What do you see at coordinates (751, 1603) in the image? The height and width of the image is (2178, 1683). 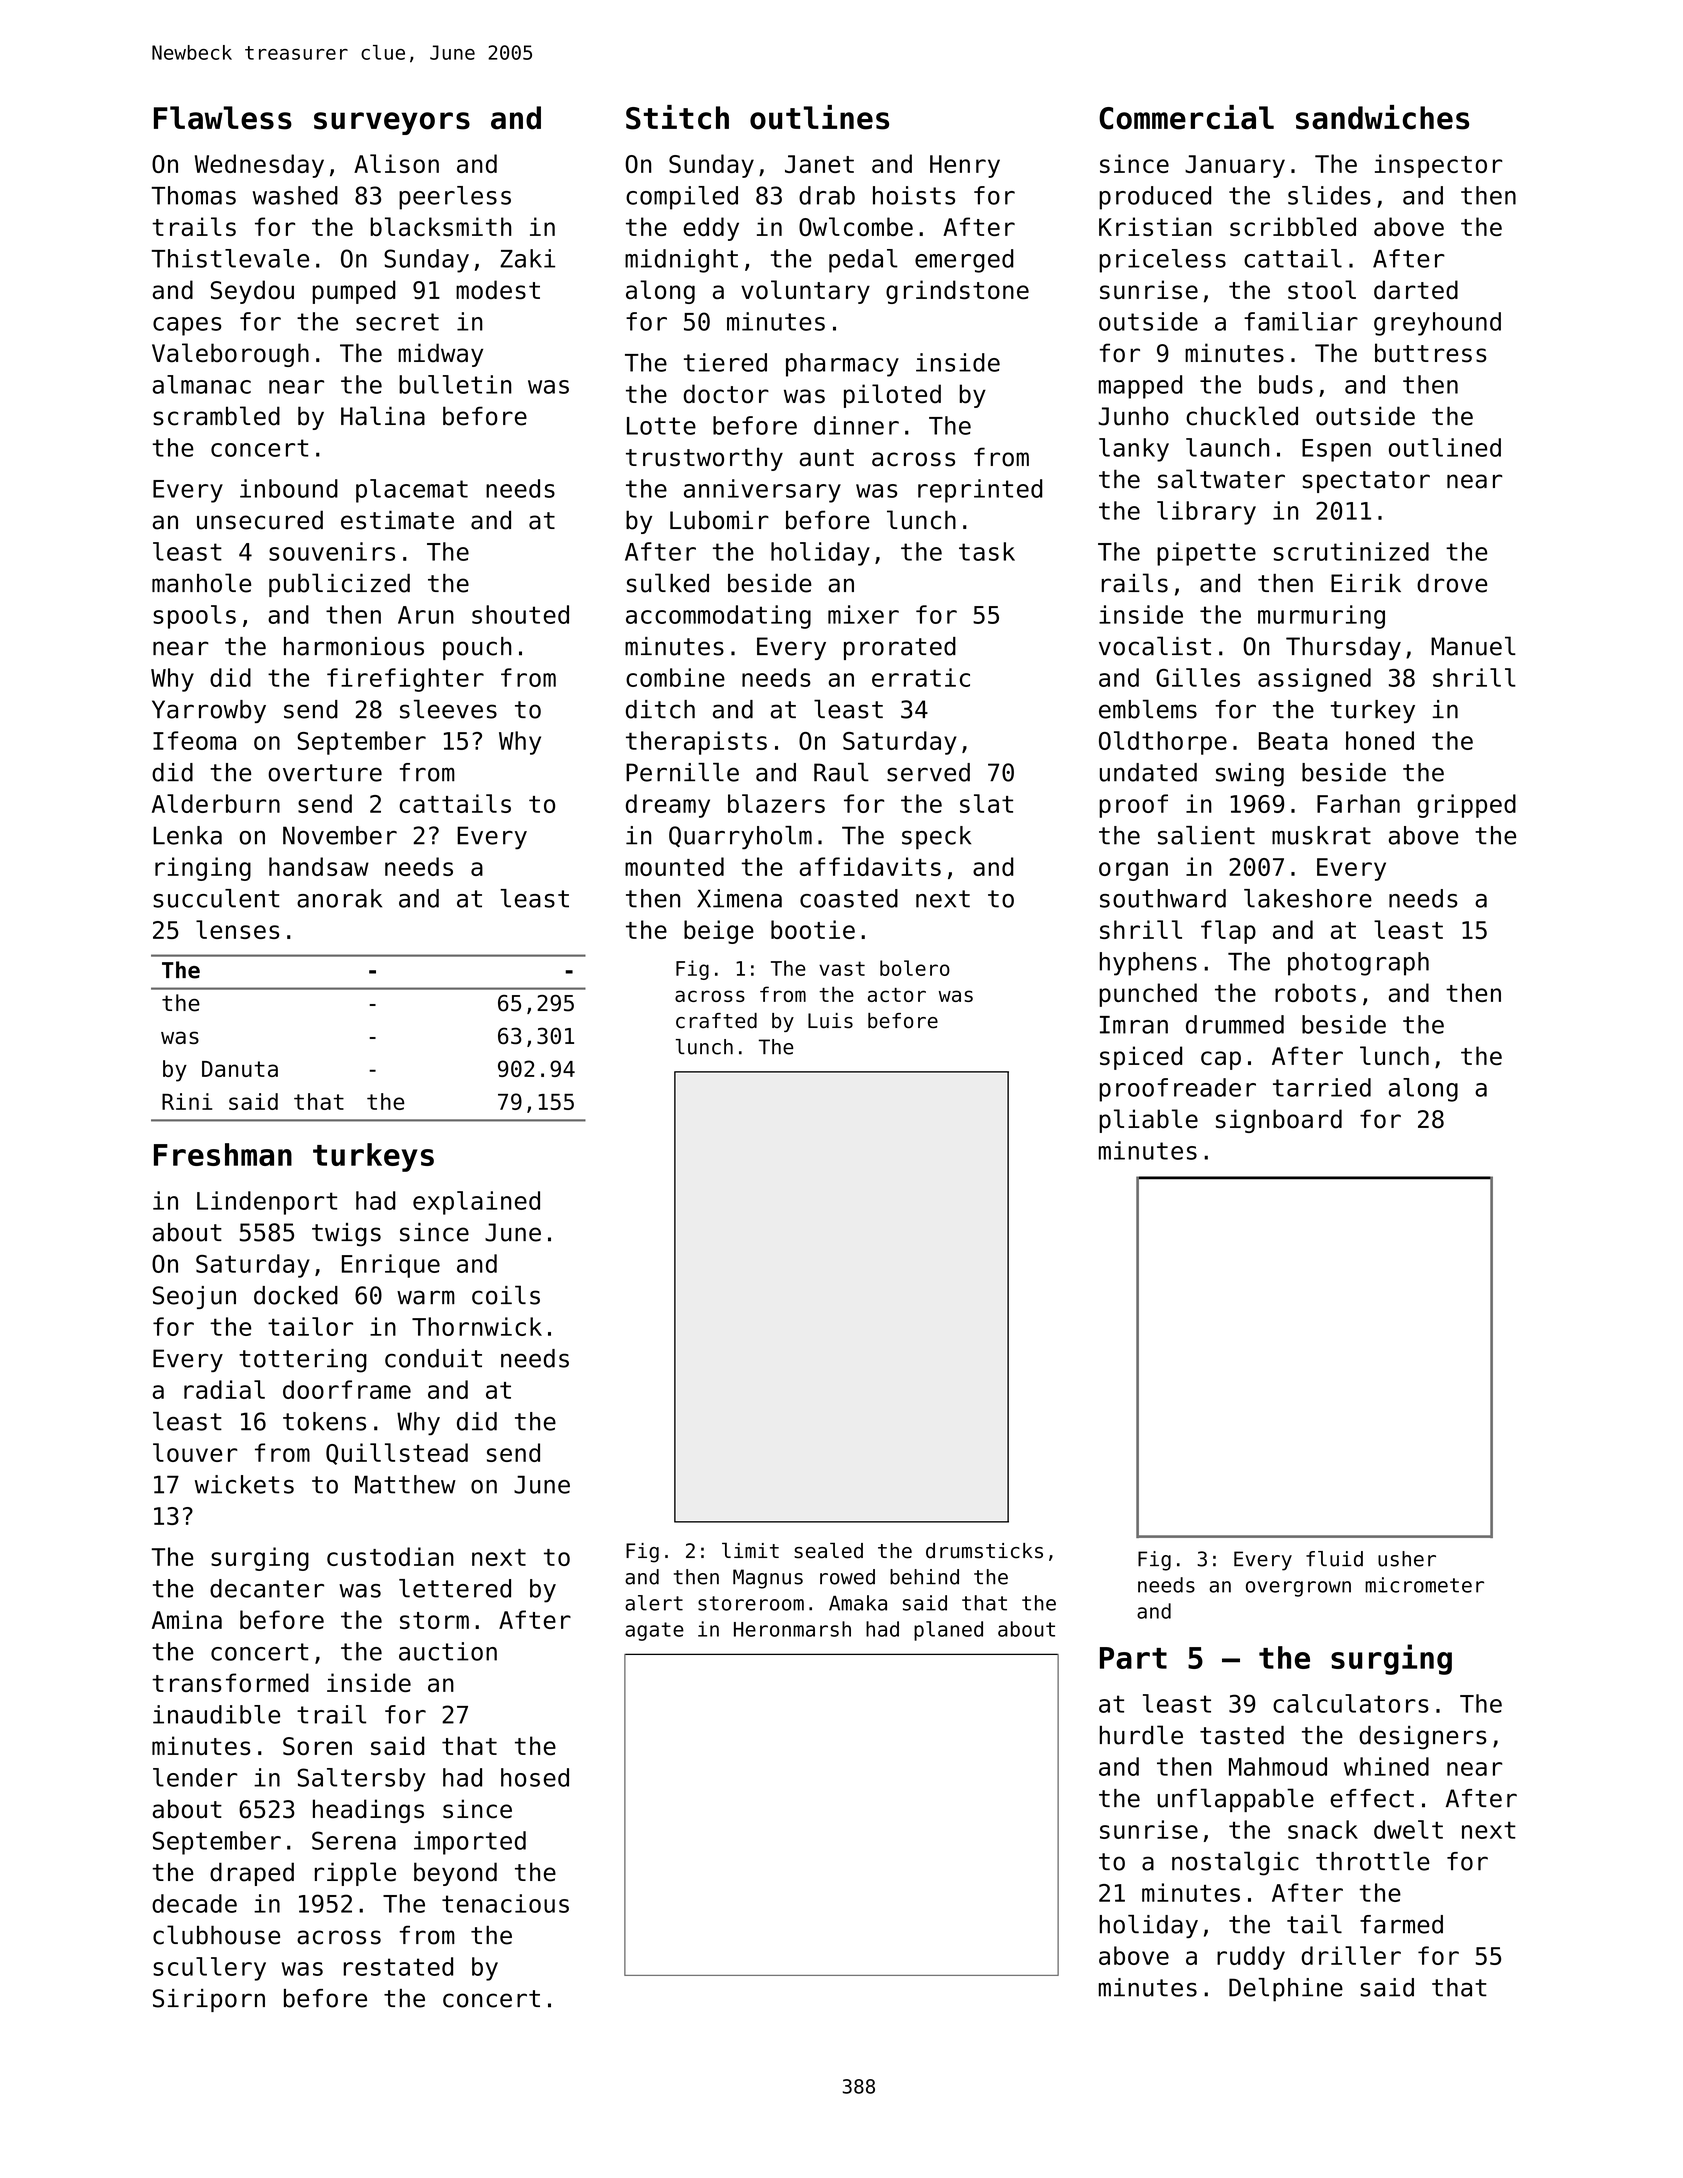 I see `storeroom` at bounding box center [751, 1603].
